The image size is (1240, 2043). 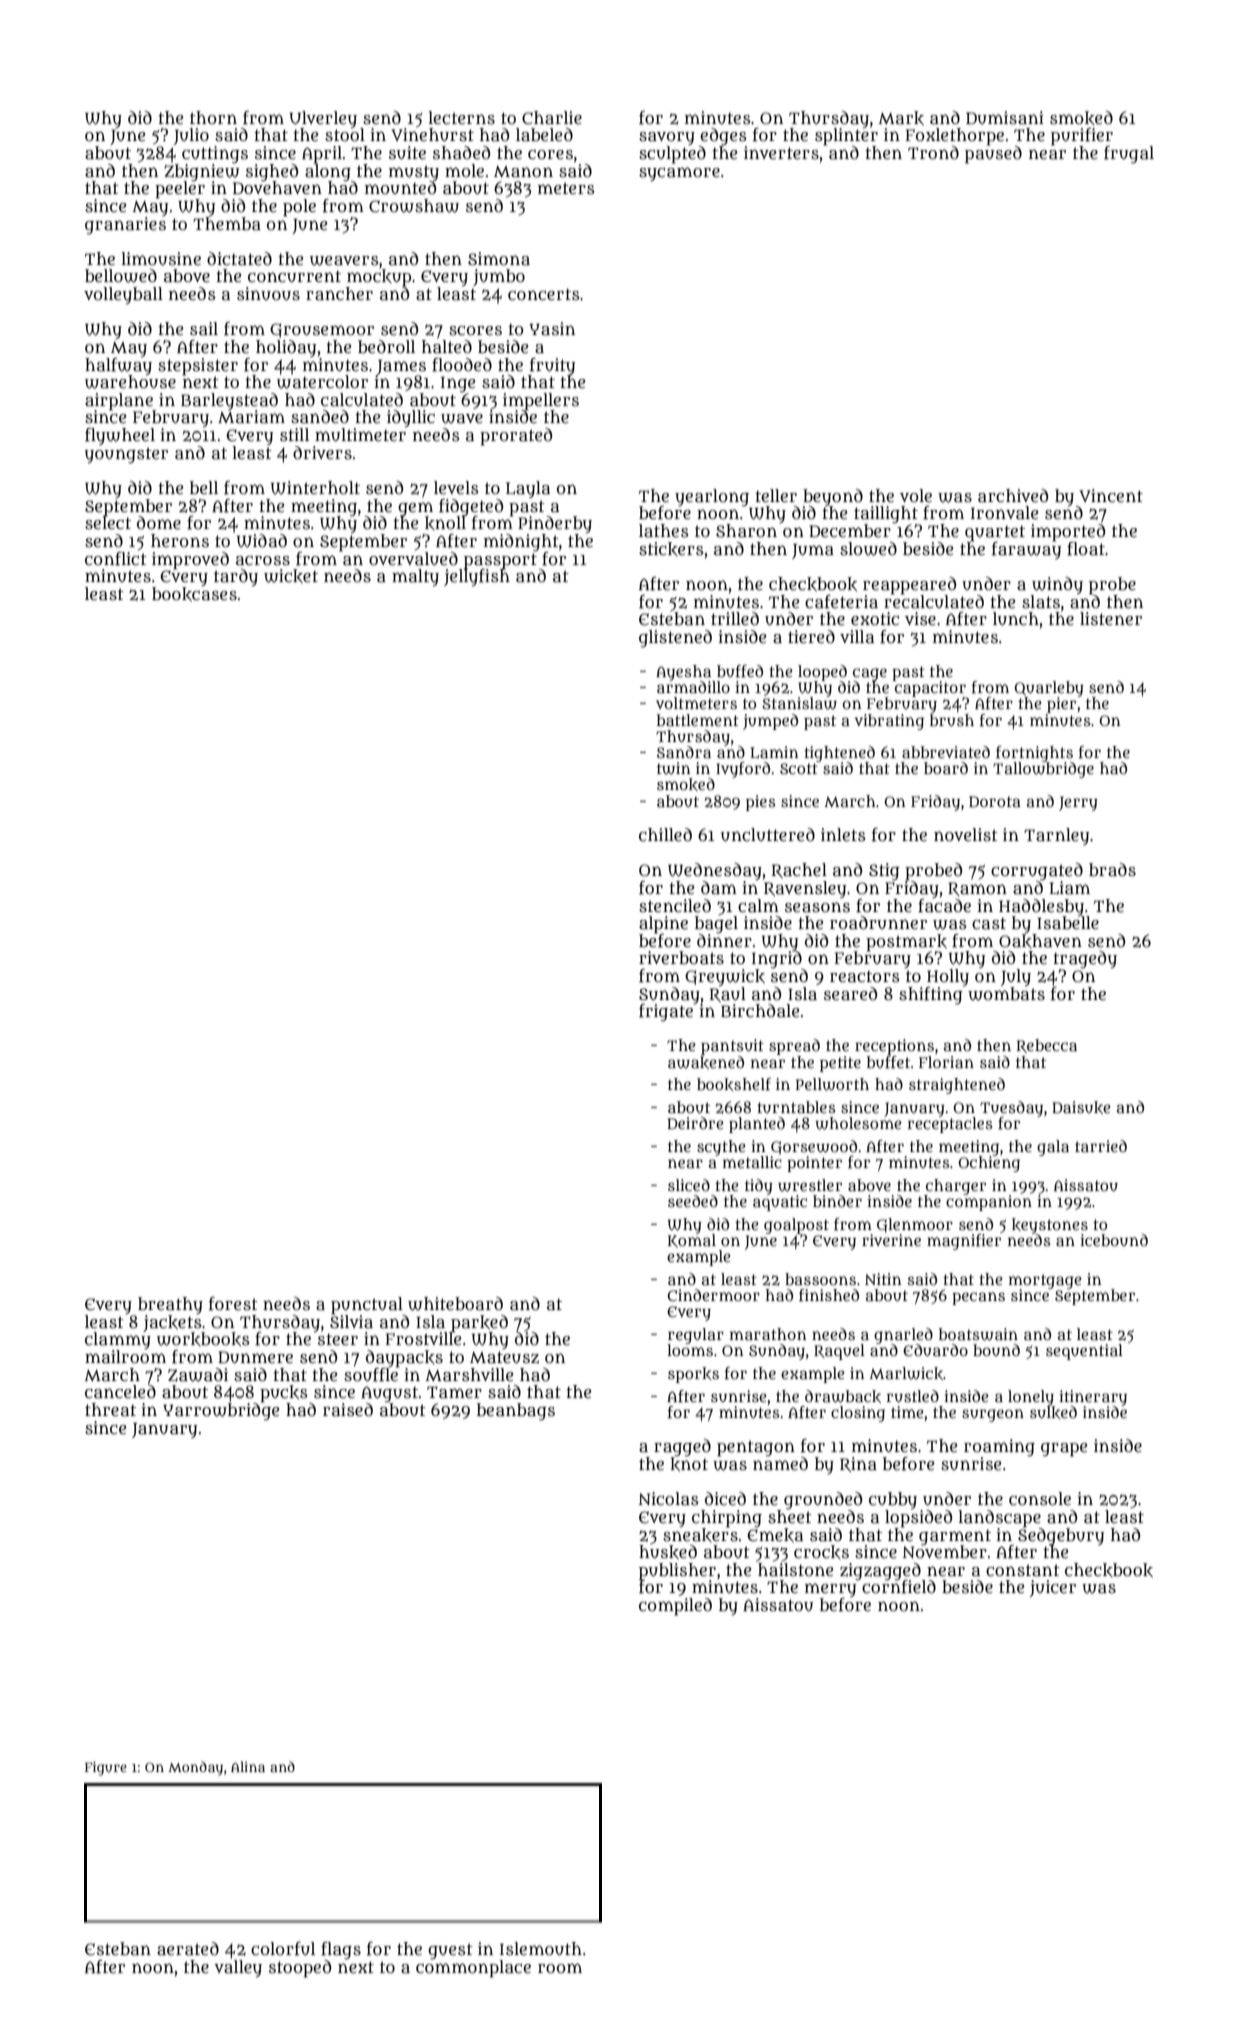 I want to click on purifier, so click(x=1082, y=137).
